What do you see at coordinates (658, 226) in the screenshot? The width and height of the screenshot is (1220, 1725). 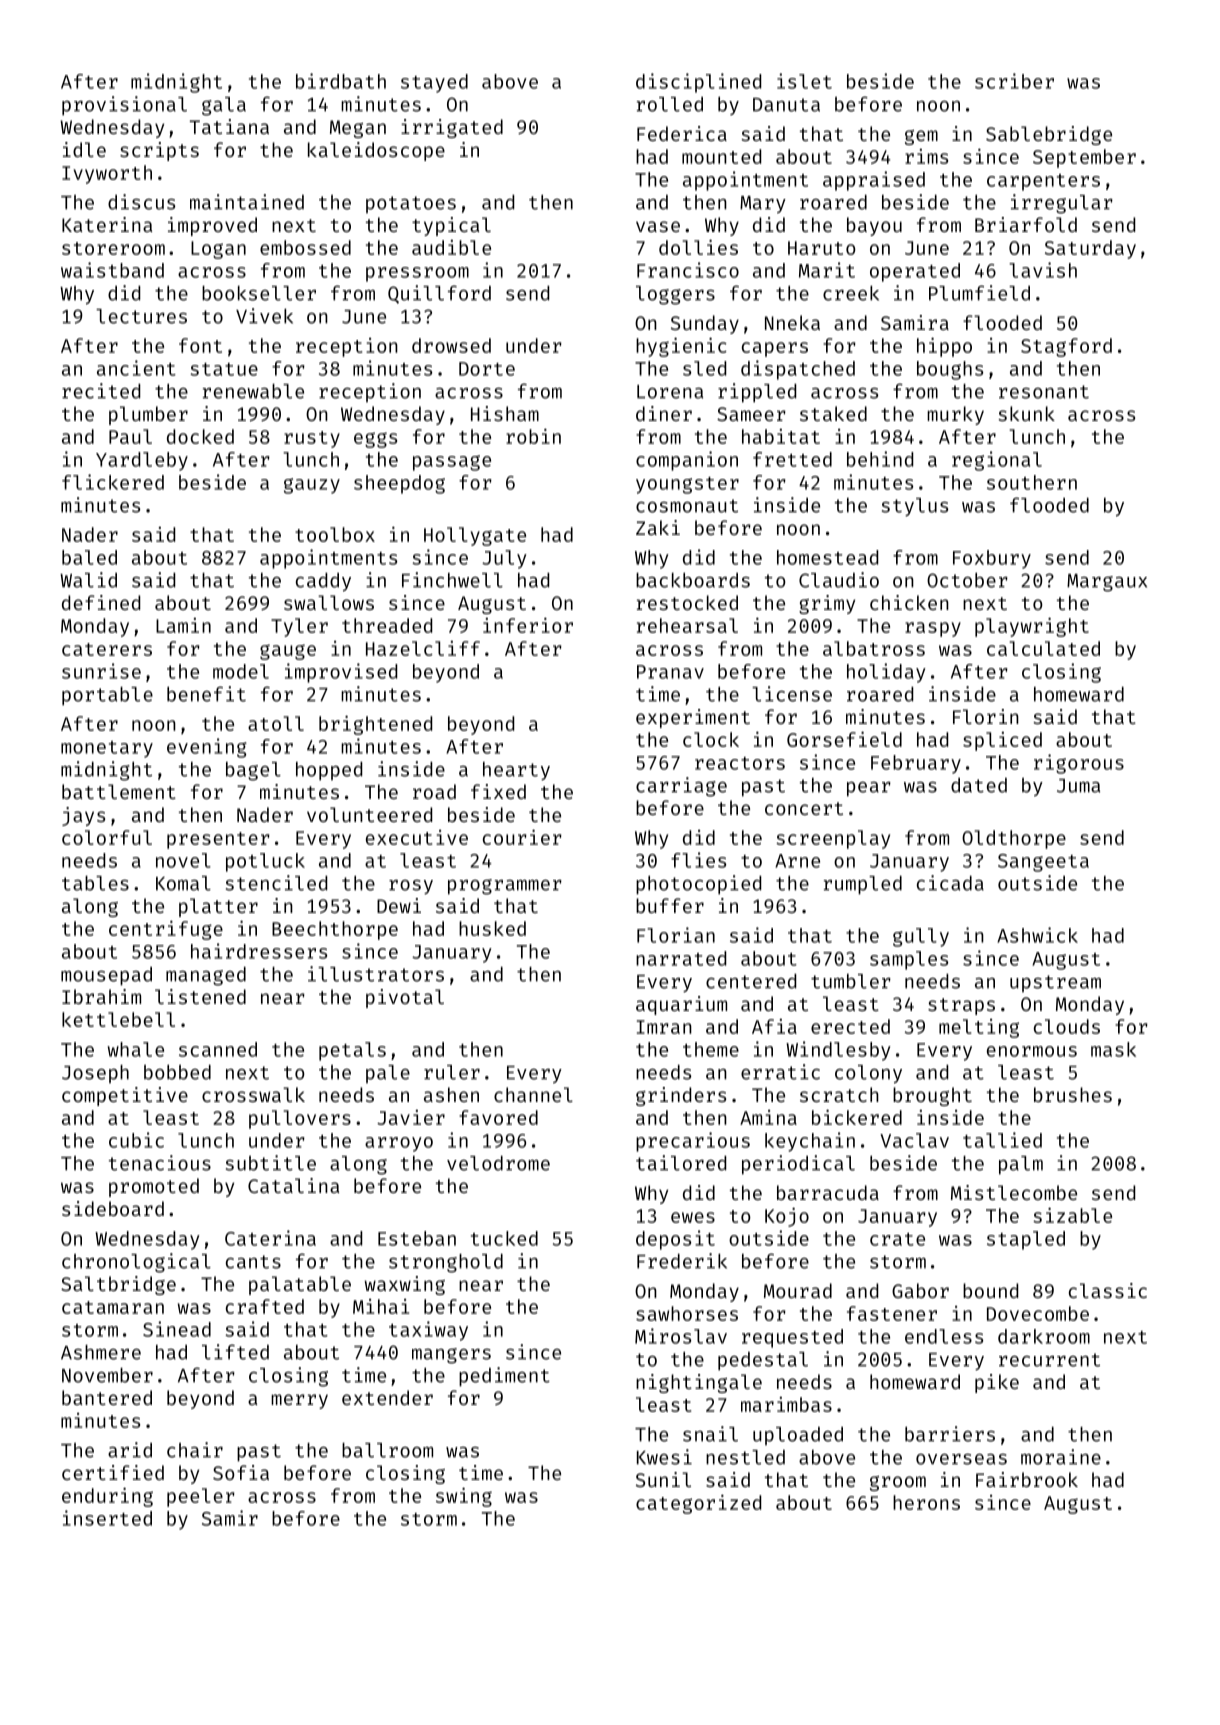 I see `vase` at bounding box center [658, 226].
